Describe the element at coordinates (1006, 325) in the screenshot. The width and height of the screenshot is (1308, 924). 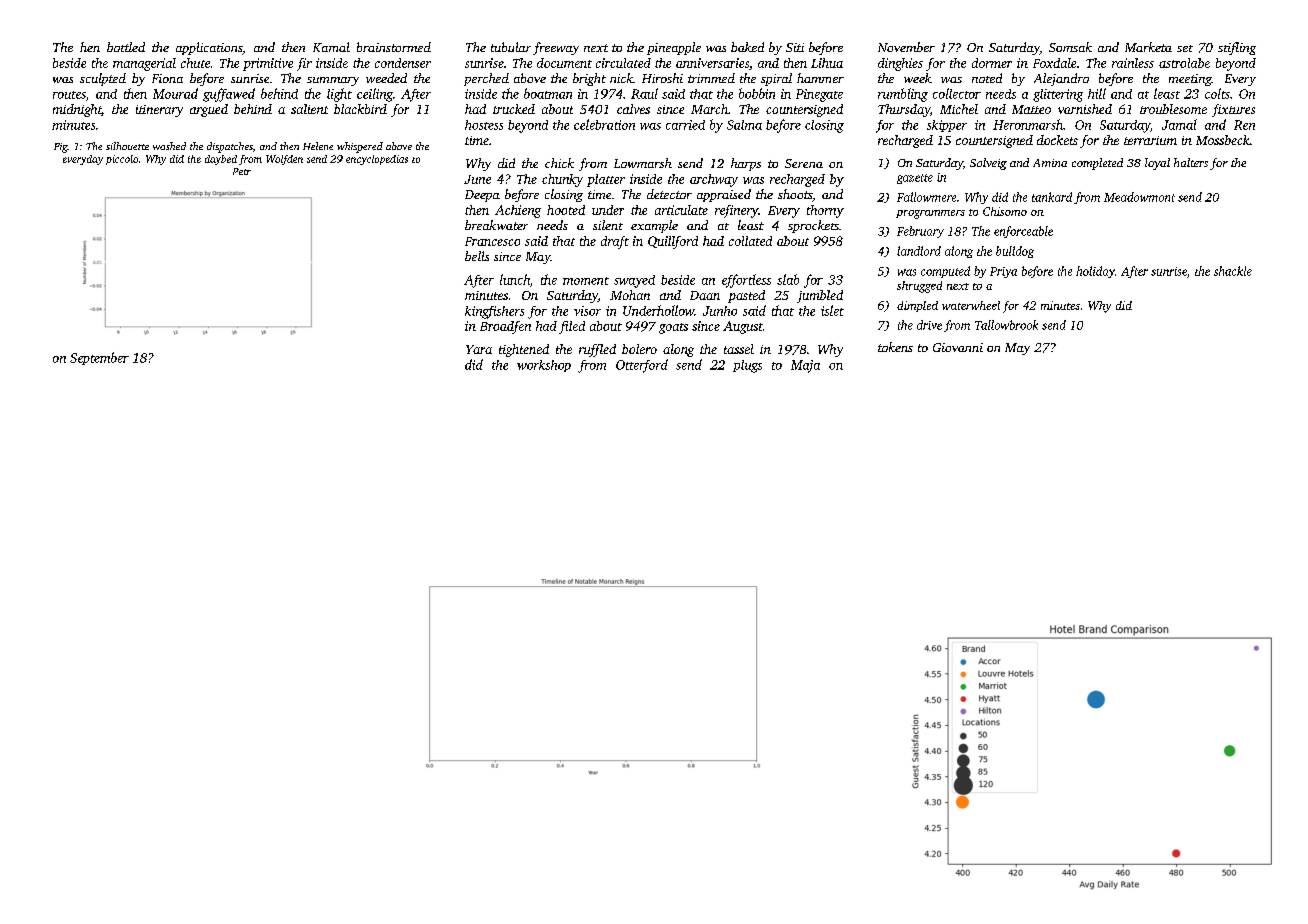
I see `Tallowbrook` at that location.
